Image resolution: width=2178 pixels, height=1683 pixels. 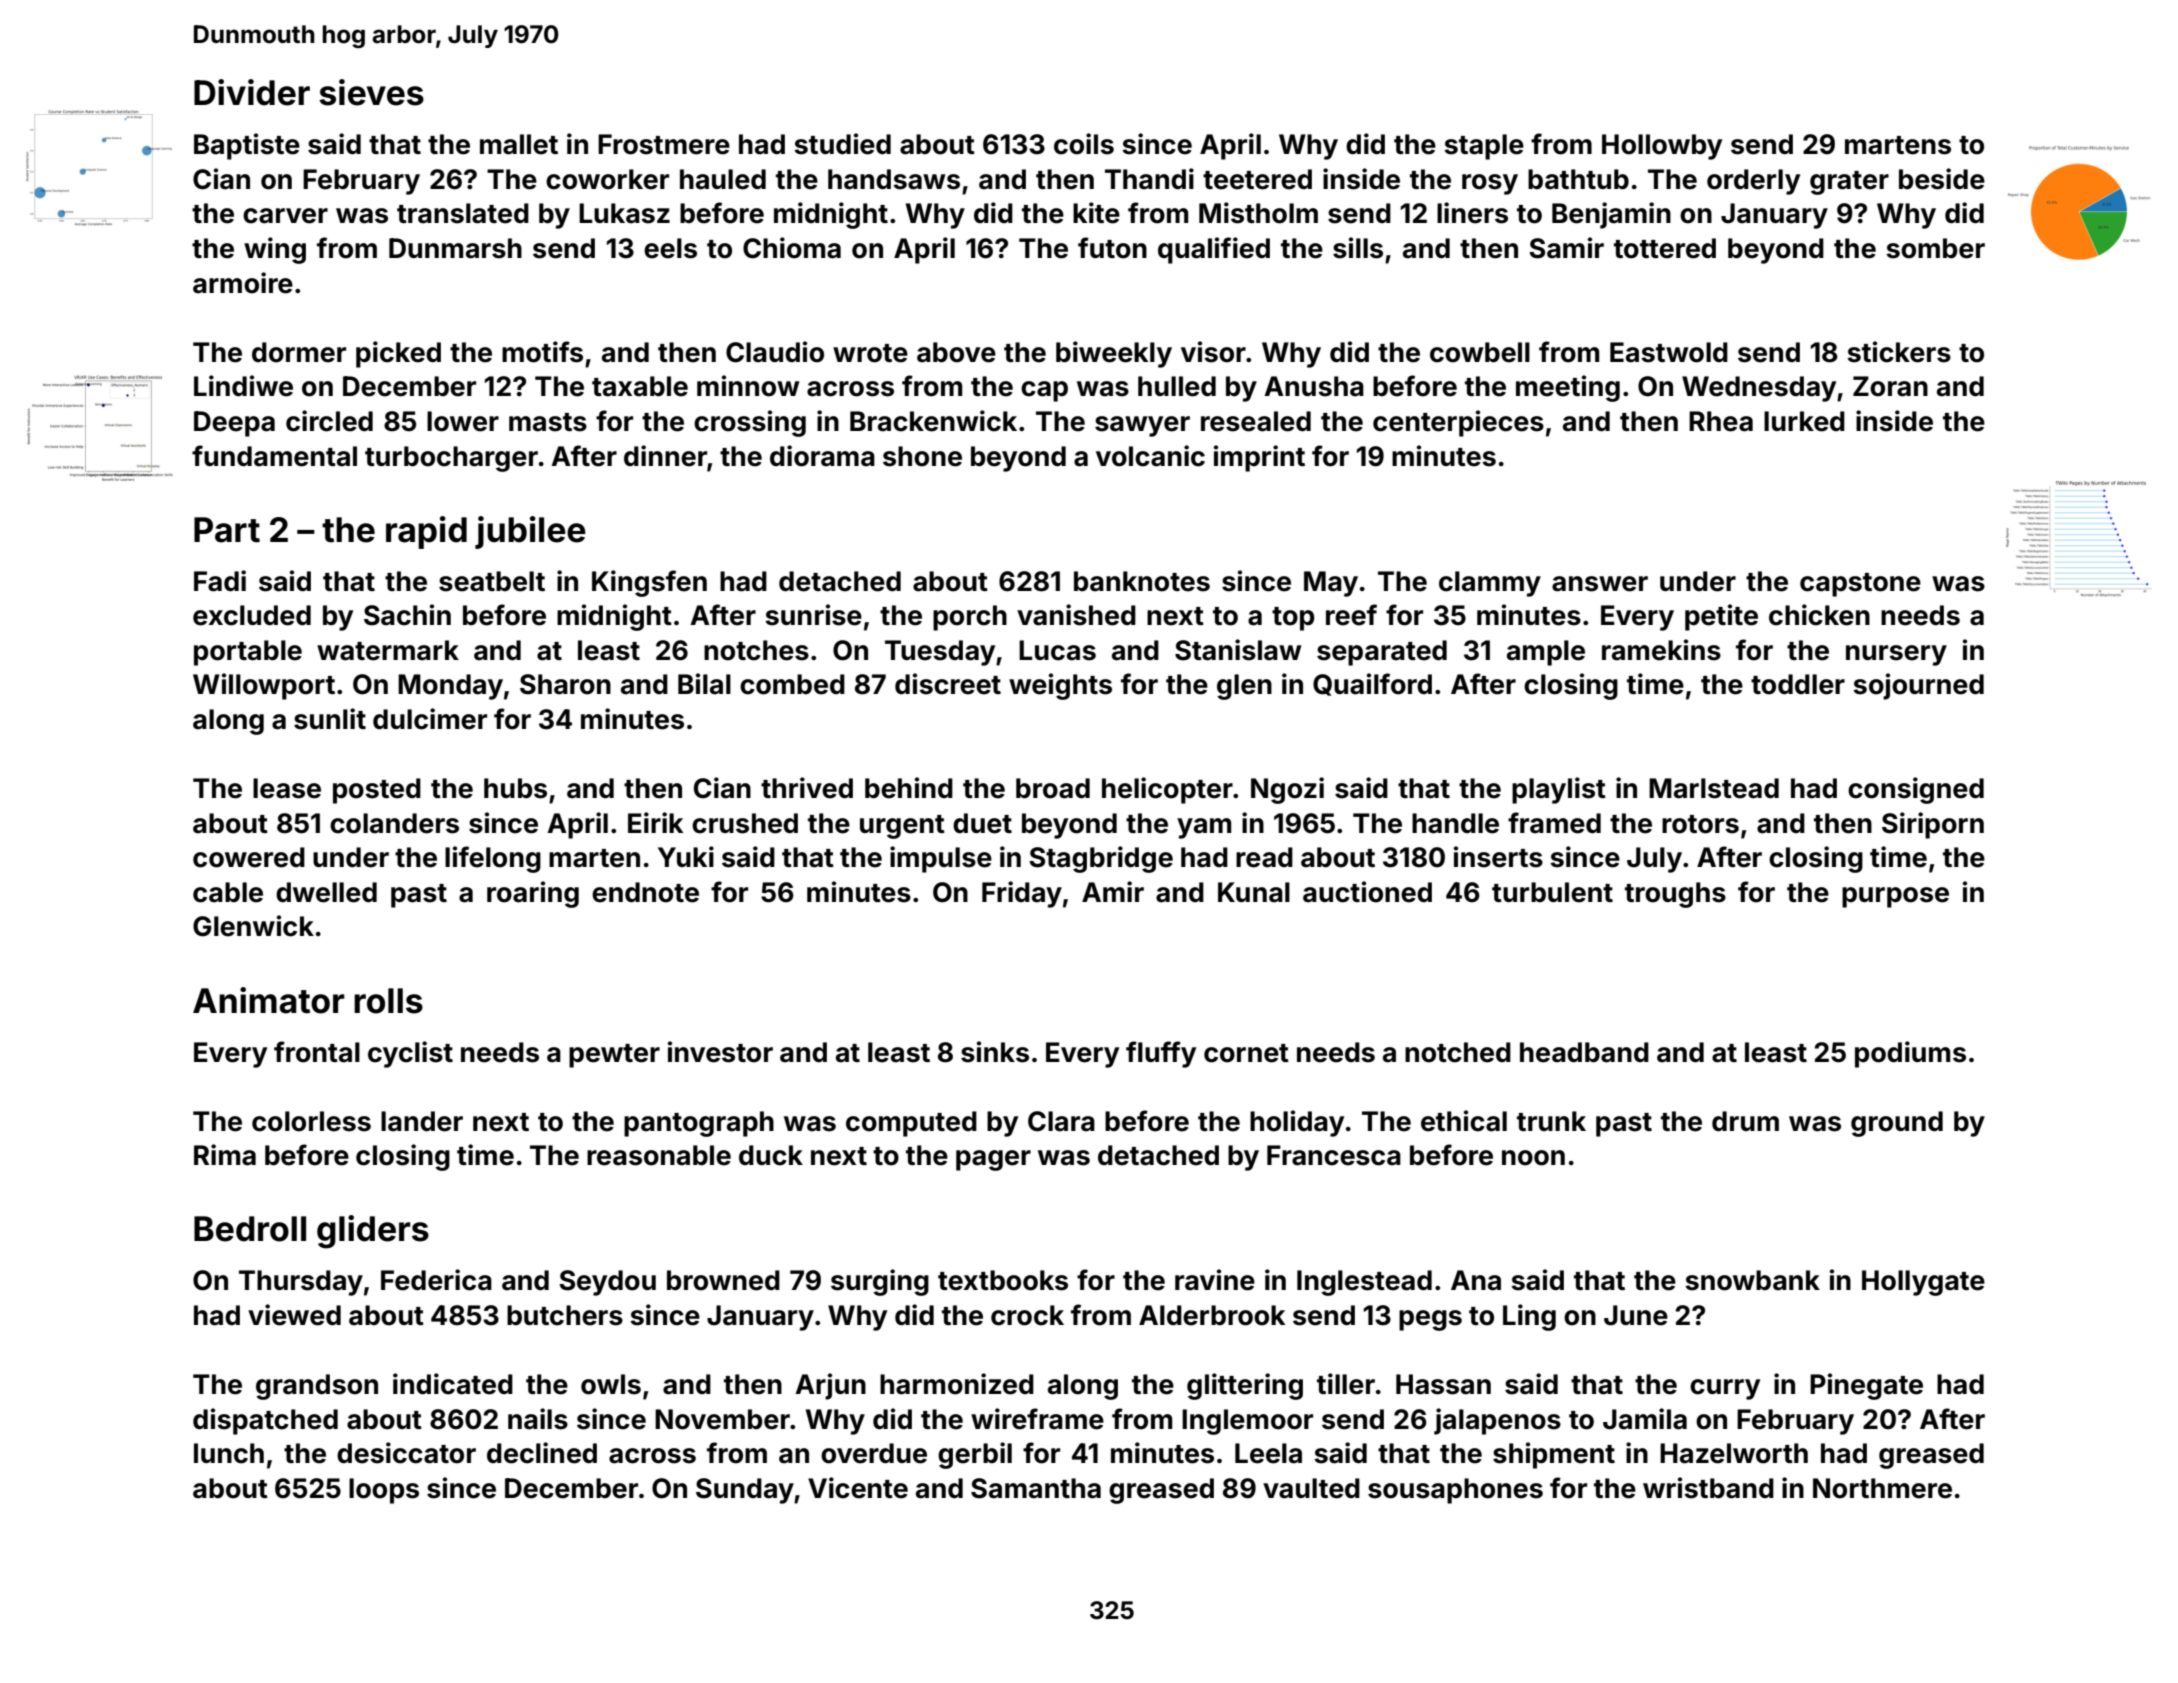 I want to click on cowbell, so click(x=1480, y=352).
